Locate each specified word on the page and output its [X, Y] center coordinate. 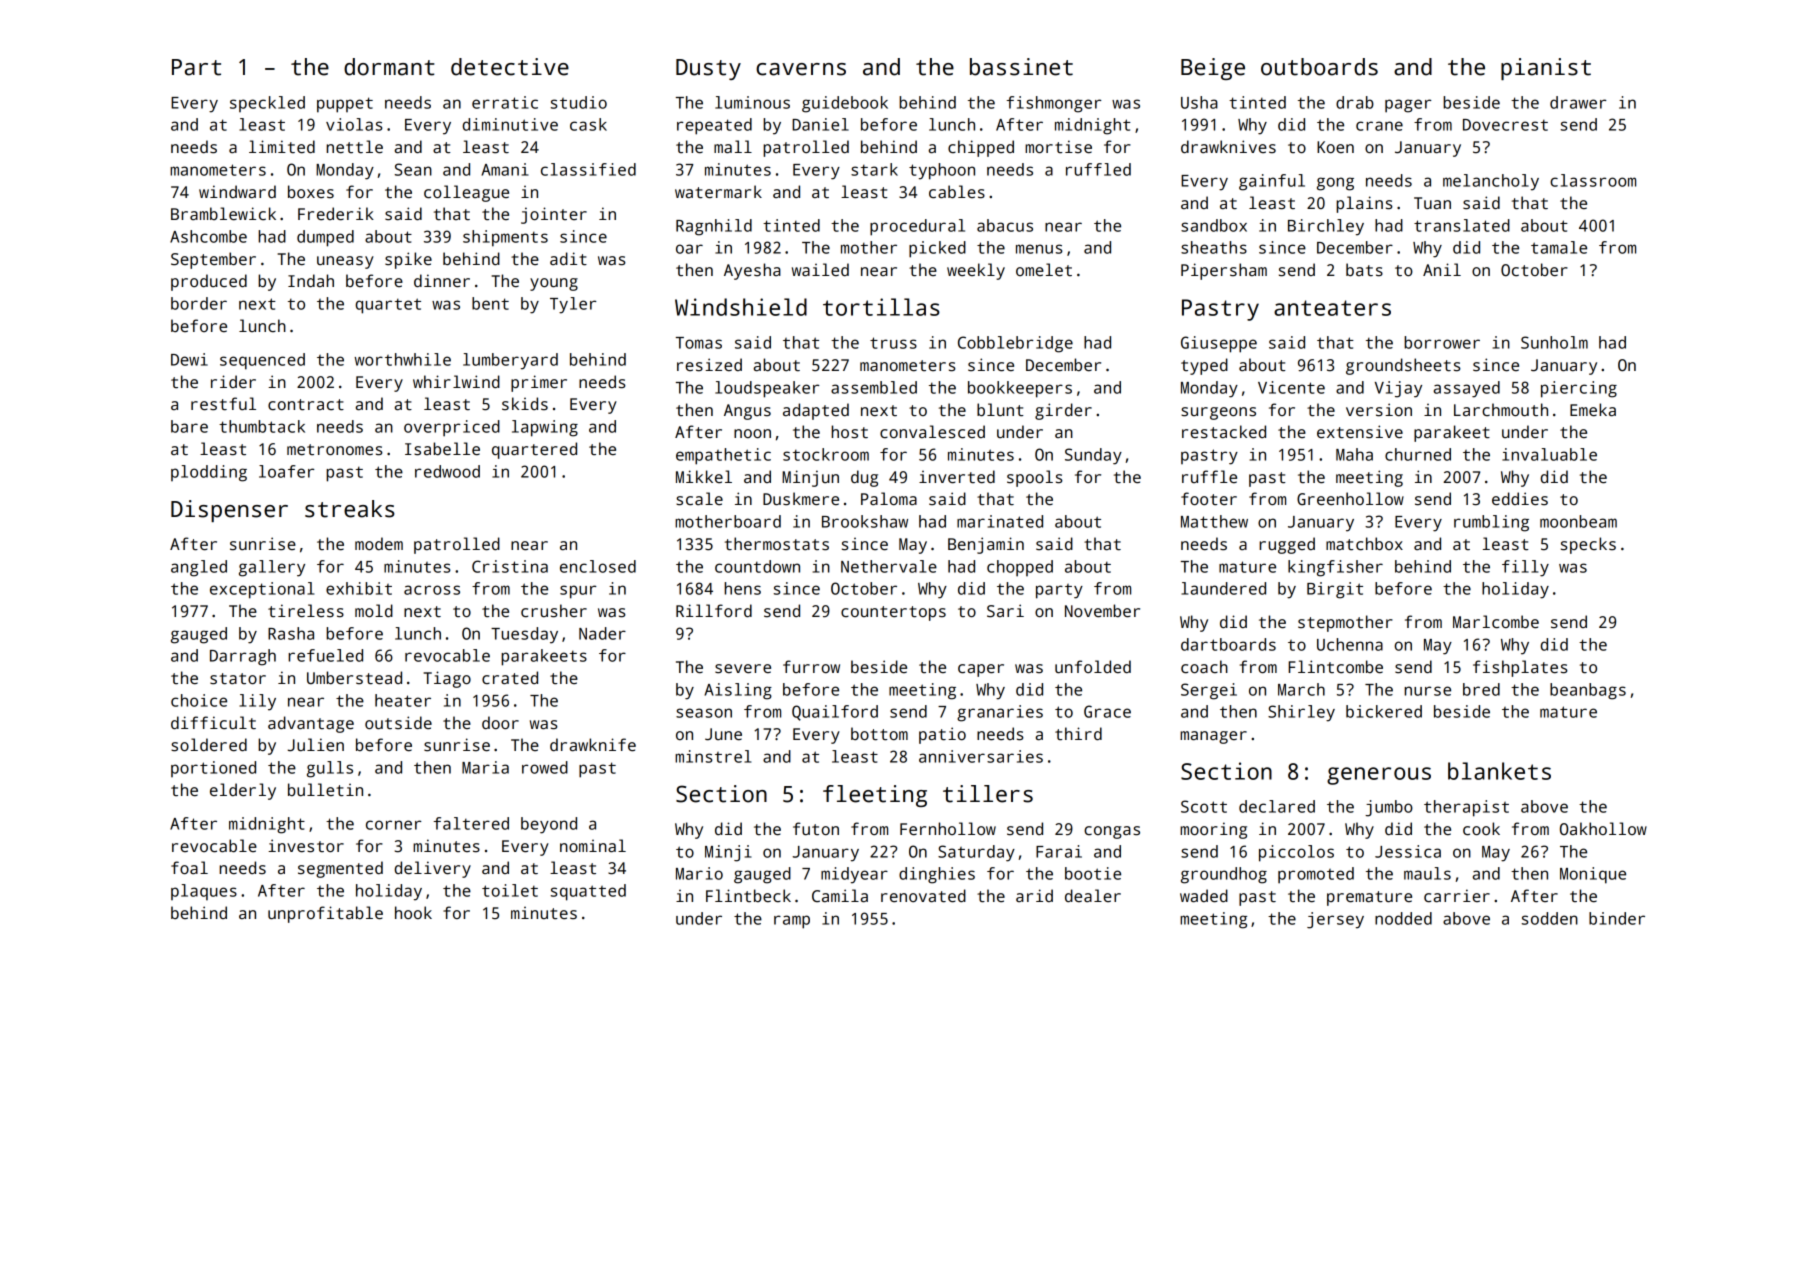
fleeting [875, 796]
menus [1039, 249]
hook [413, 912]
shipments [505, 238]
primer [539, 383]
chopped [1020, 568]
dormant [389, 67]
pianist [1546, 69]
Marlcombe [1496, 622]
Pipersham [1224, 271]
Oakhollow [1603, 828]
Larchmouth [1501, 410]
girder [1063, 411]
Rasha [291, 633]
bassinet [1021, 67]
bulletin [325, 790]
